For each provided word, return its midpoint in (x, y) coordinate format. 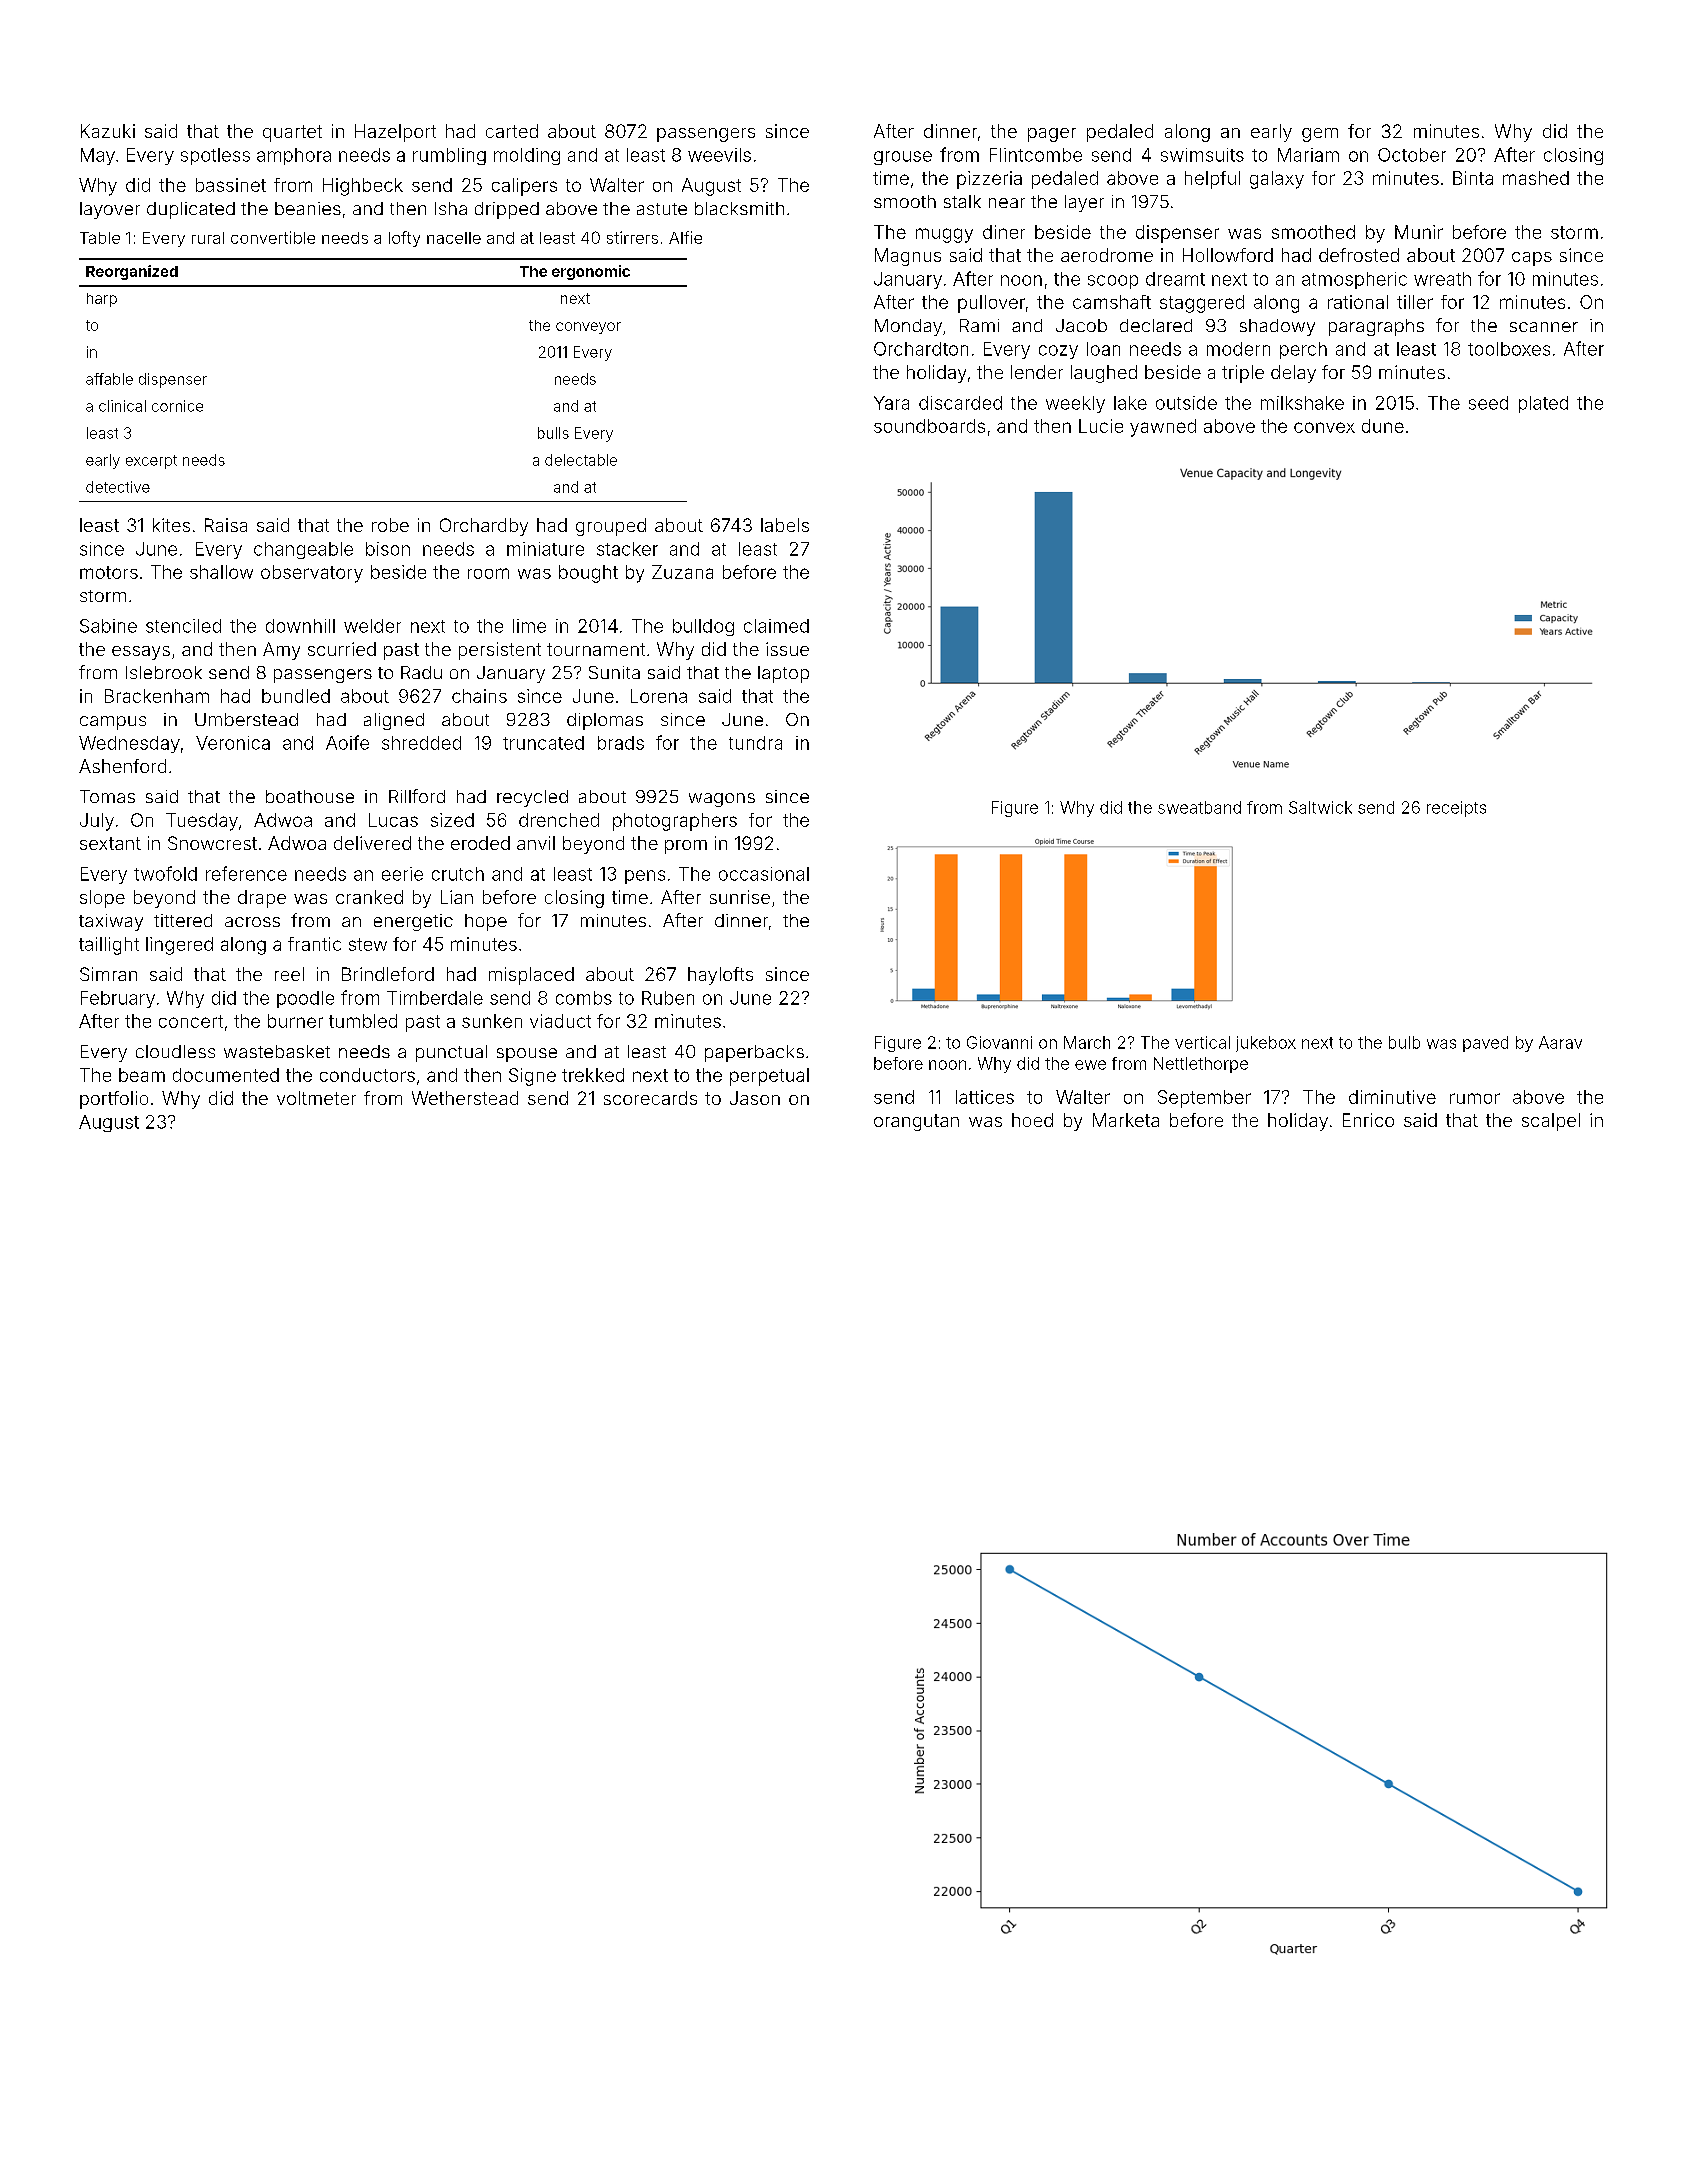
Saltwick (1320, 807)
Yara (891, 403)
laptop (783, 674)
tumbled (363, 1021)
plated (1543, 404)
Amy (281, 651)
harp (102, 300)
